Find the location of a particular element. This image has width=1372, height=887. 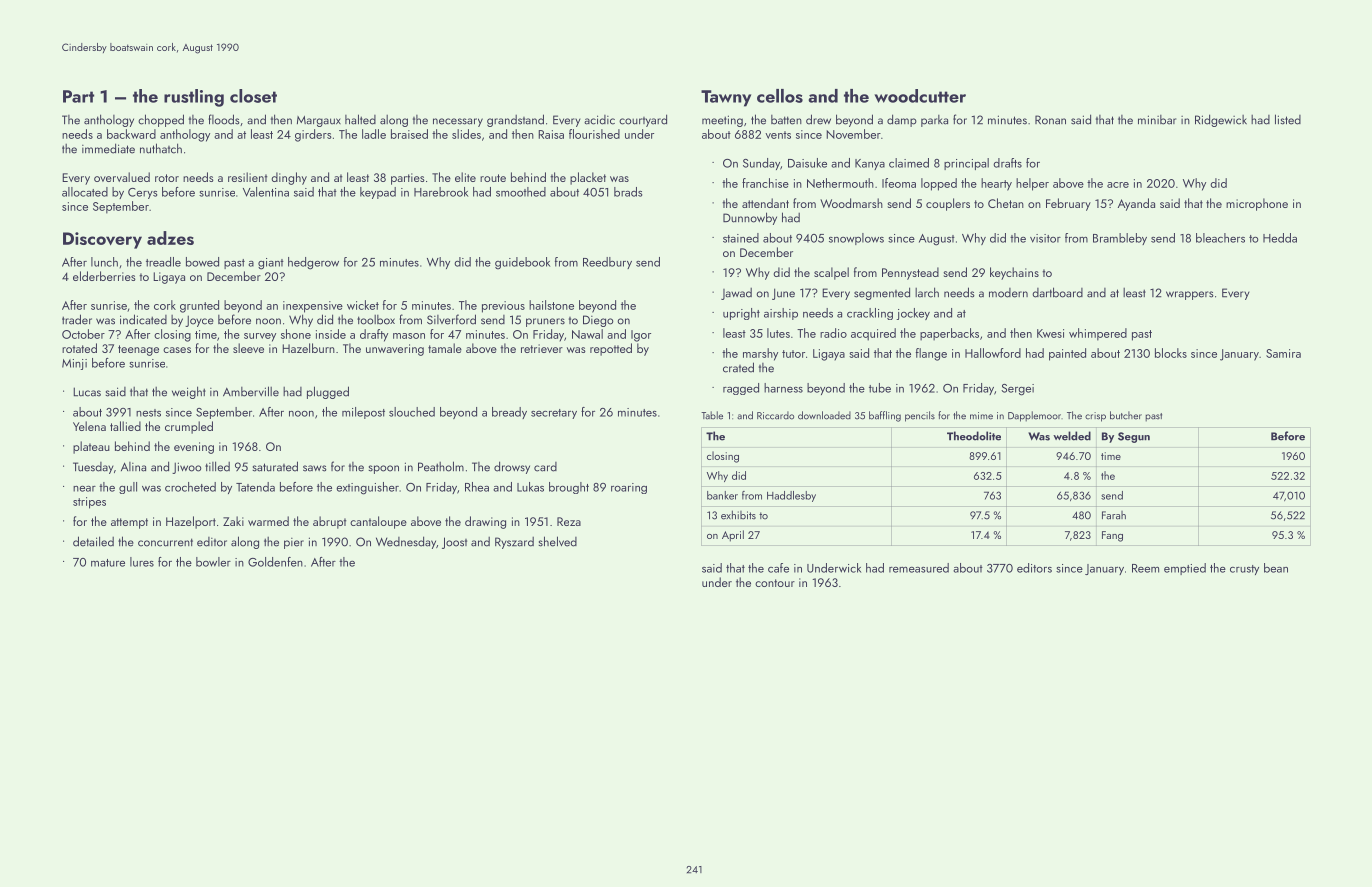

Cerys is located at coordinates (142, 193).
